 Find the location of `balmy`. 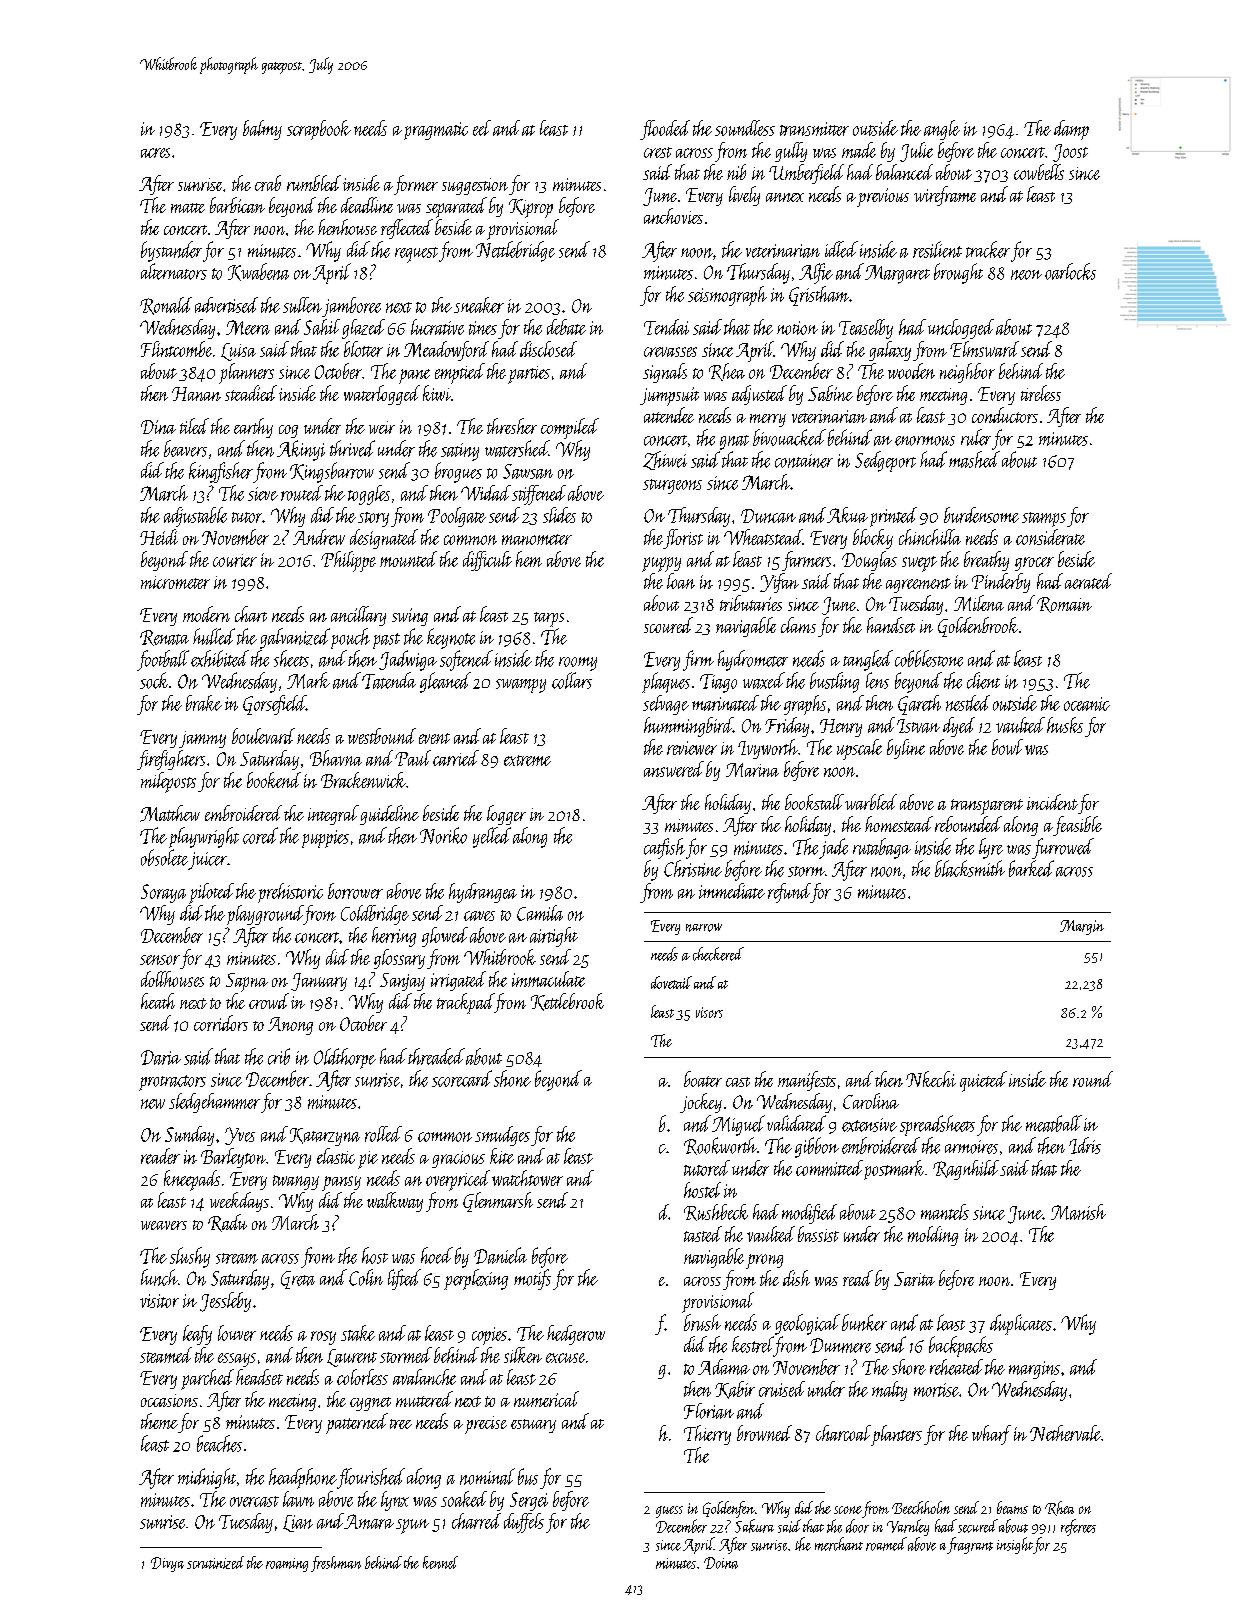

balmy is located at coordinates (262, 130).
